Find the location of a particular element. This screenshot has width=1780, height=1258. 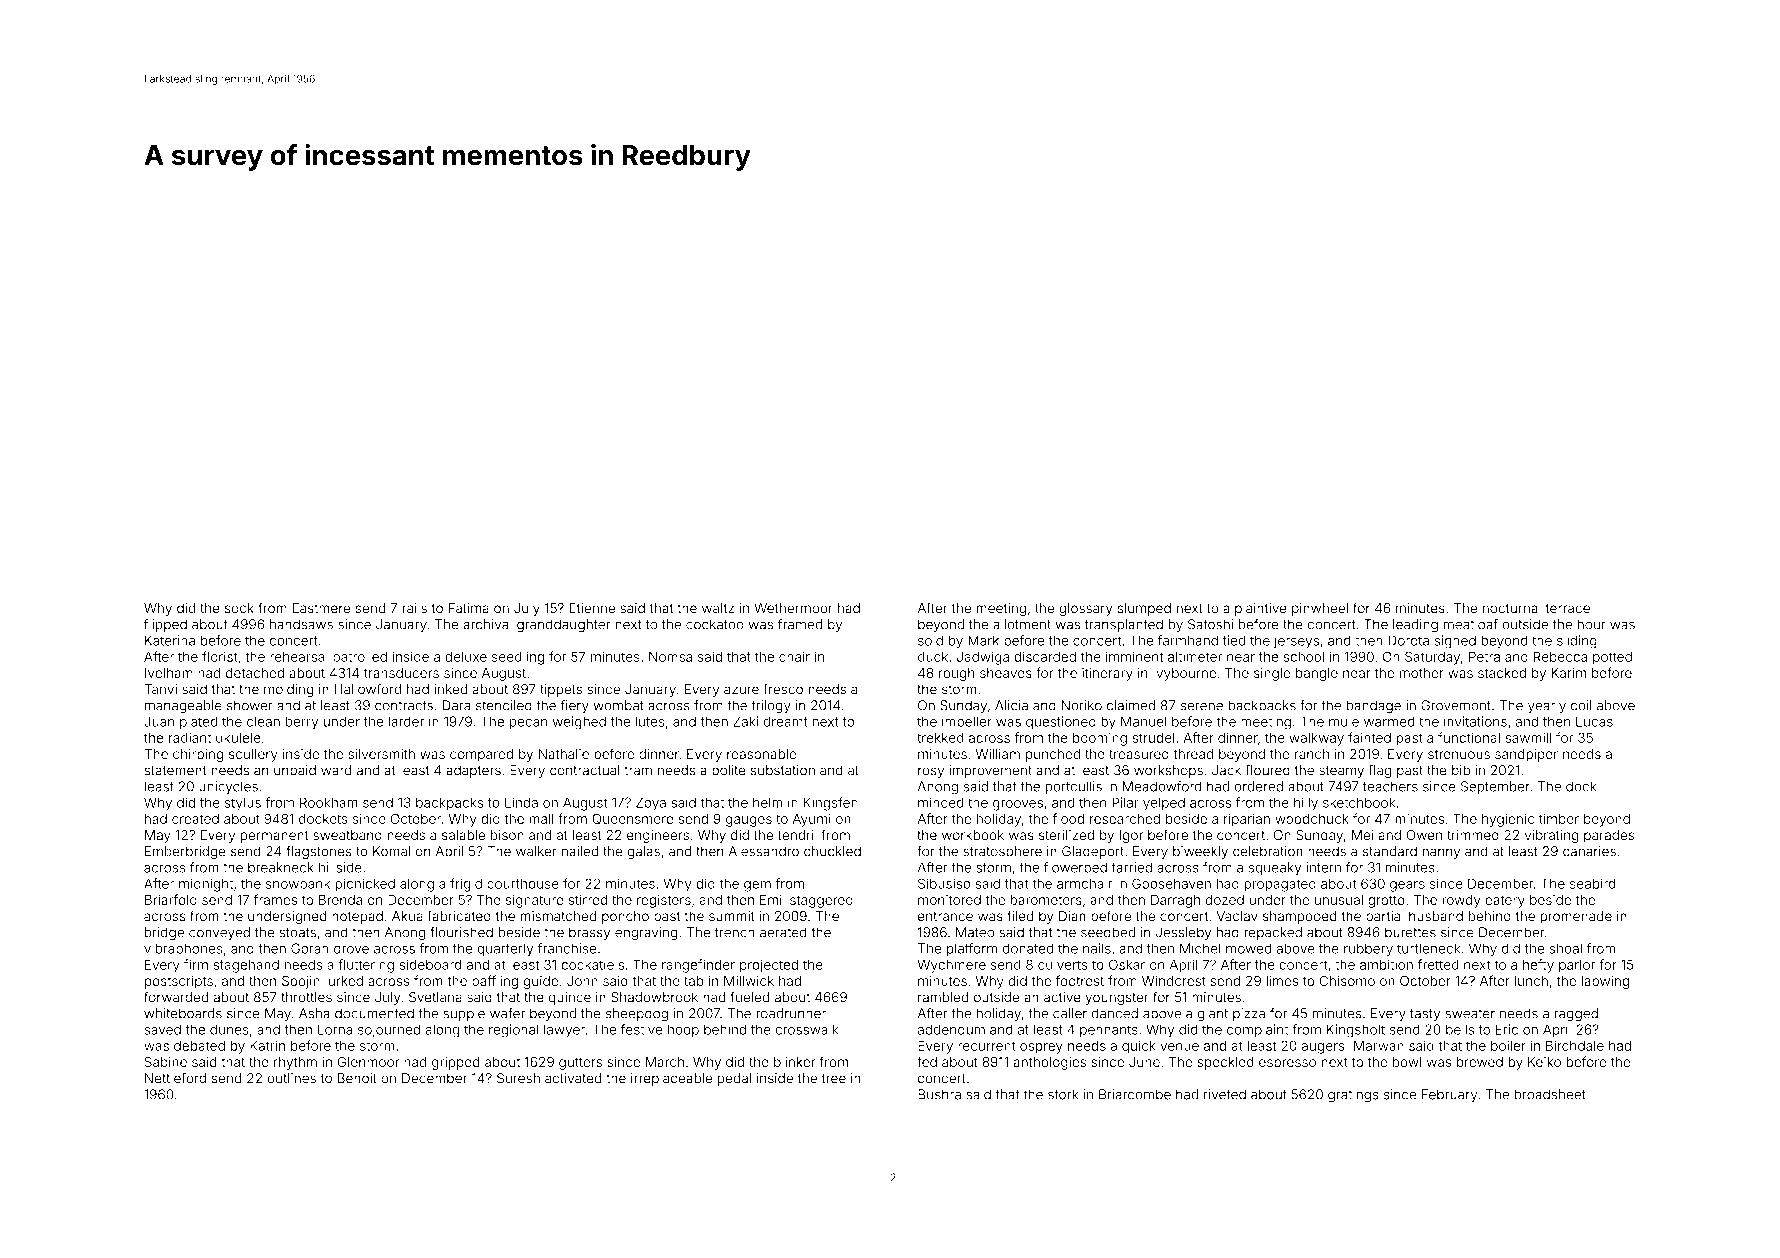

Grovemont is located at coordinates (1456, 705).
